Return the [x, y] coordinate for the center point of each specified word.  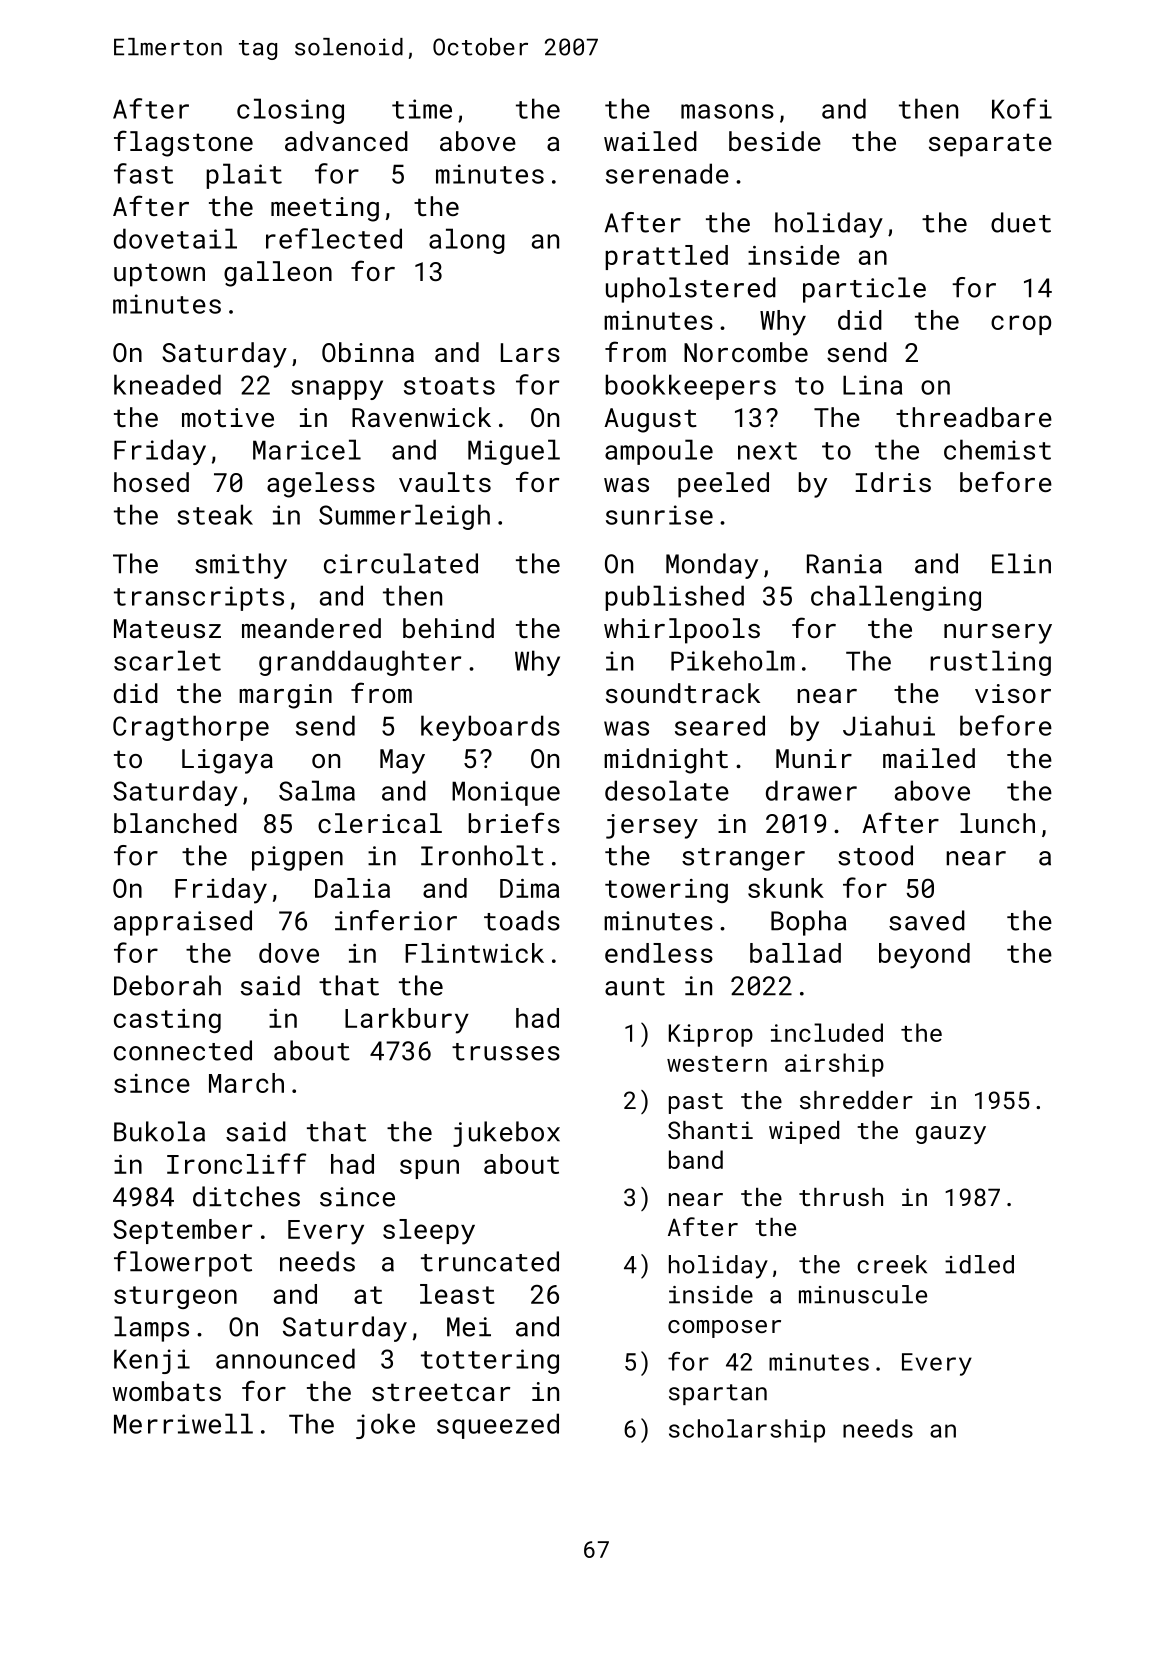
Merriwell [183, 1423]
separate [990, 145]
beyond [924, 956]
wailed [650, 141]
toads [522, 920]
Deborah [167, 985]
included [827, 1032]
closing [290, 111]
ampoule [659, 452]
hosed [151, 482]
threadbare [974, 417]
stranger [743, 859]
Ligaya [227, 761]
